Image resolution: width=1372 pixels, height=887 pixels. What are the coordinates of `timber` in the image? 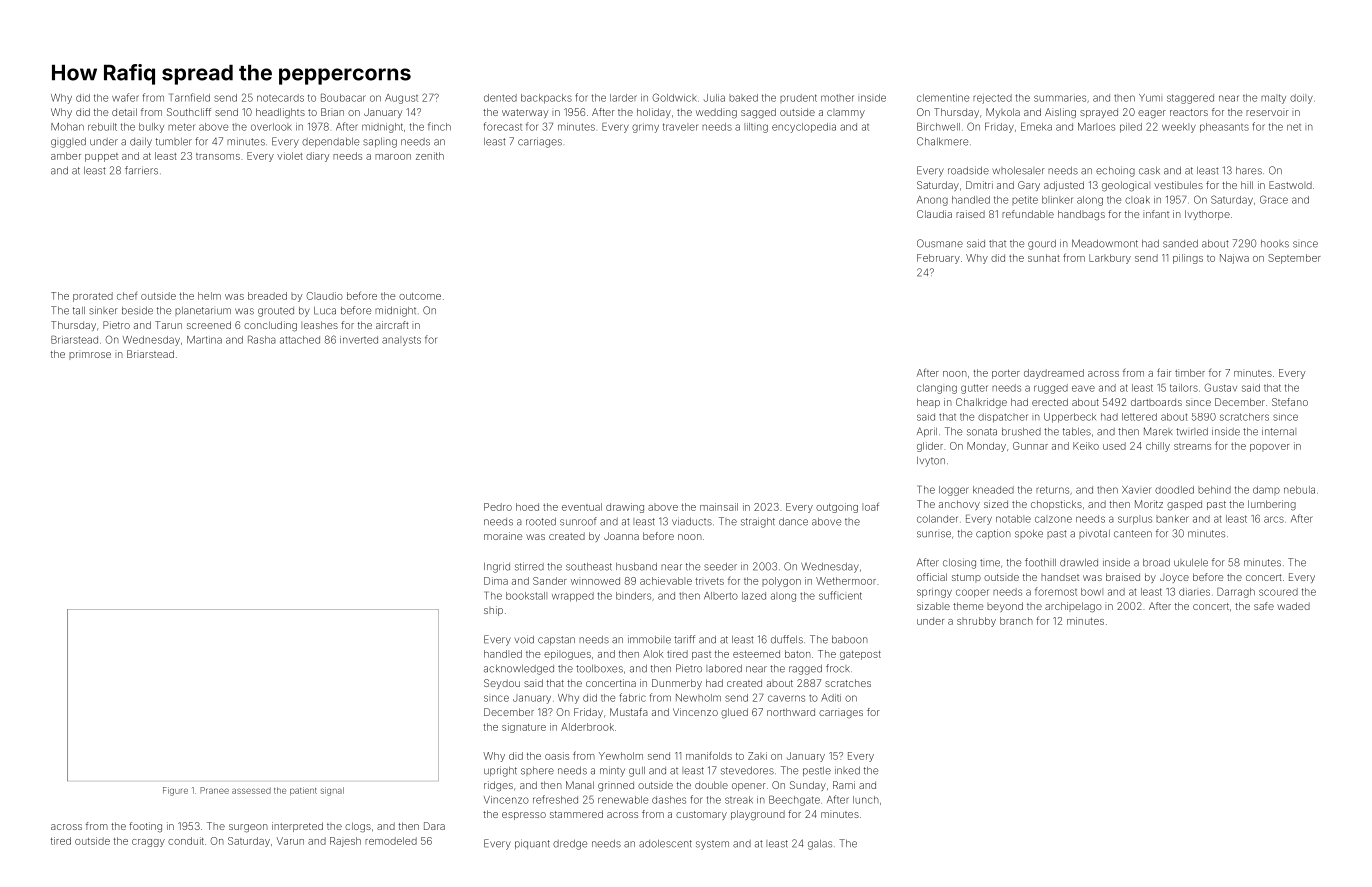 It's located at (1190, 373).
